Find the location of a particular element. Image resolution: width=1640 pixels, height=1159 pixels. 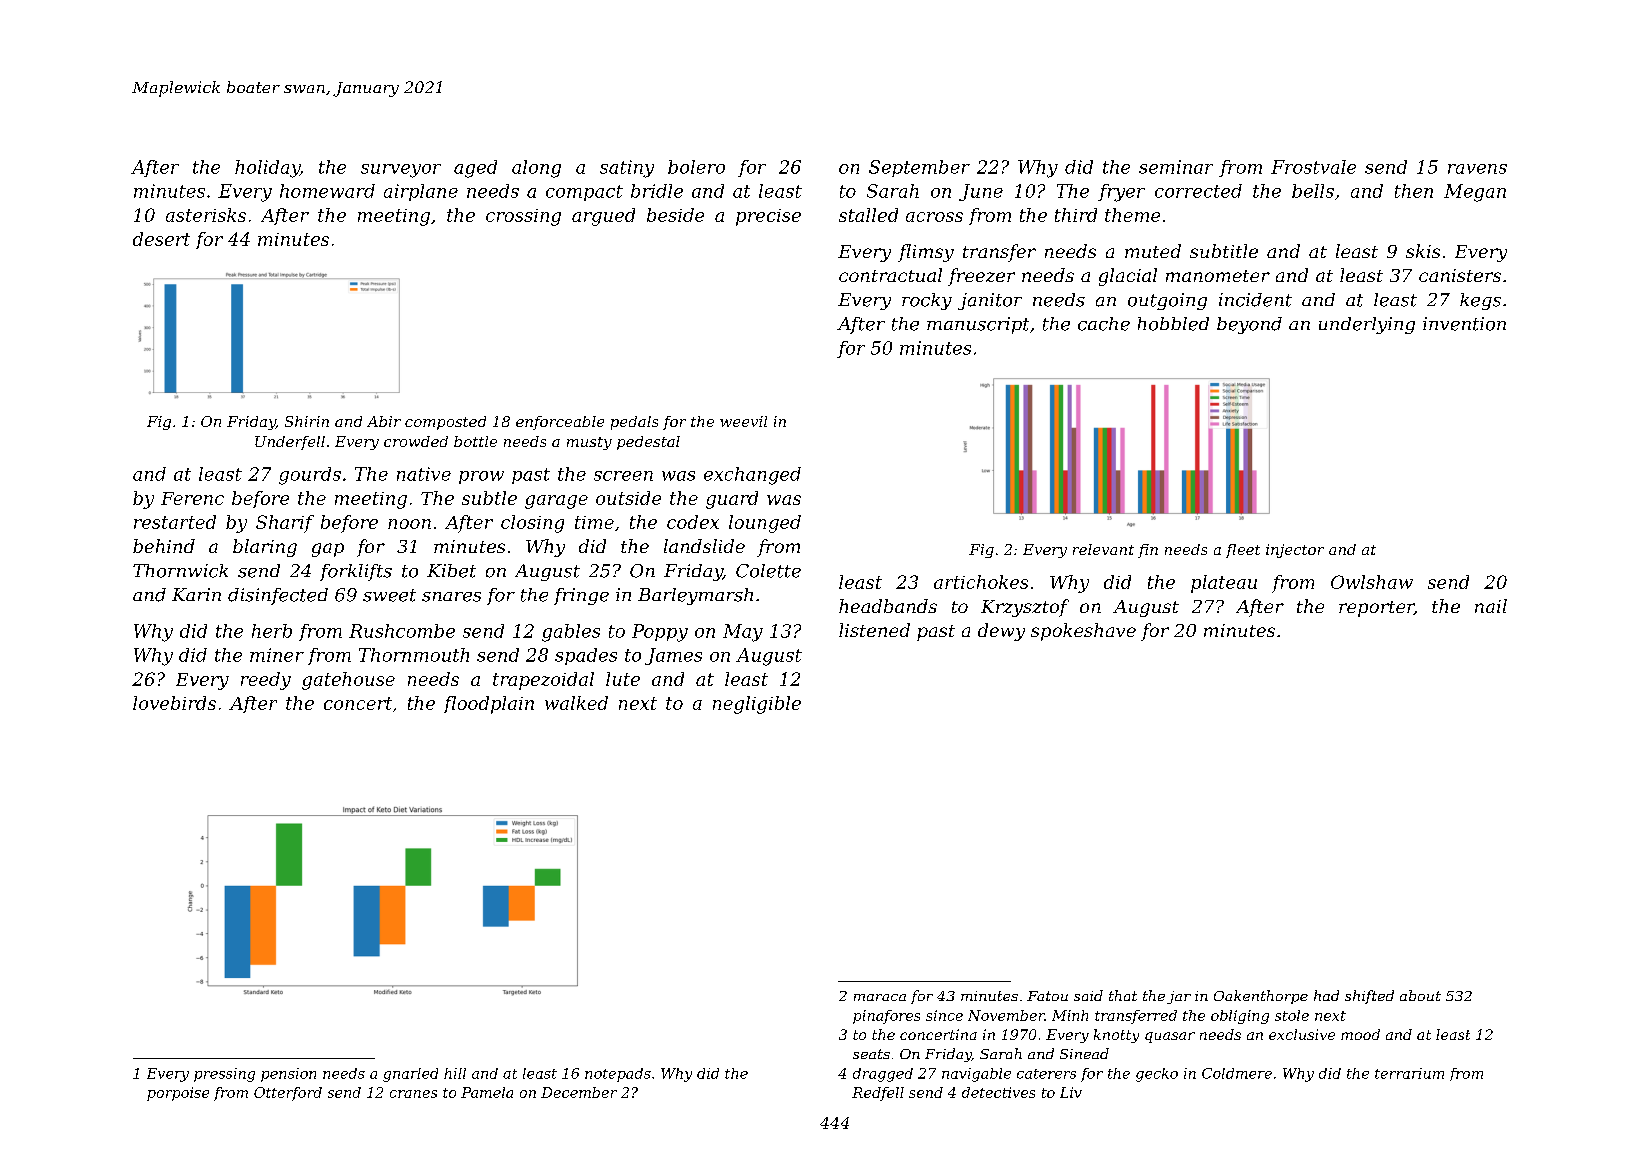

Frostvale is located at coordinates (1313, 167).
